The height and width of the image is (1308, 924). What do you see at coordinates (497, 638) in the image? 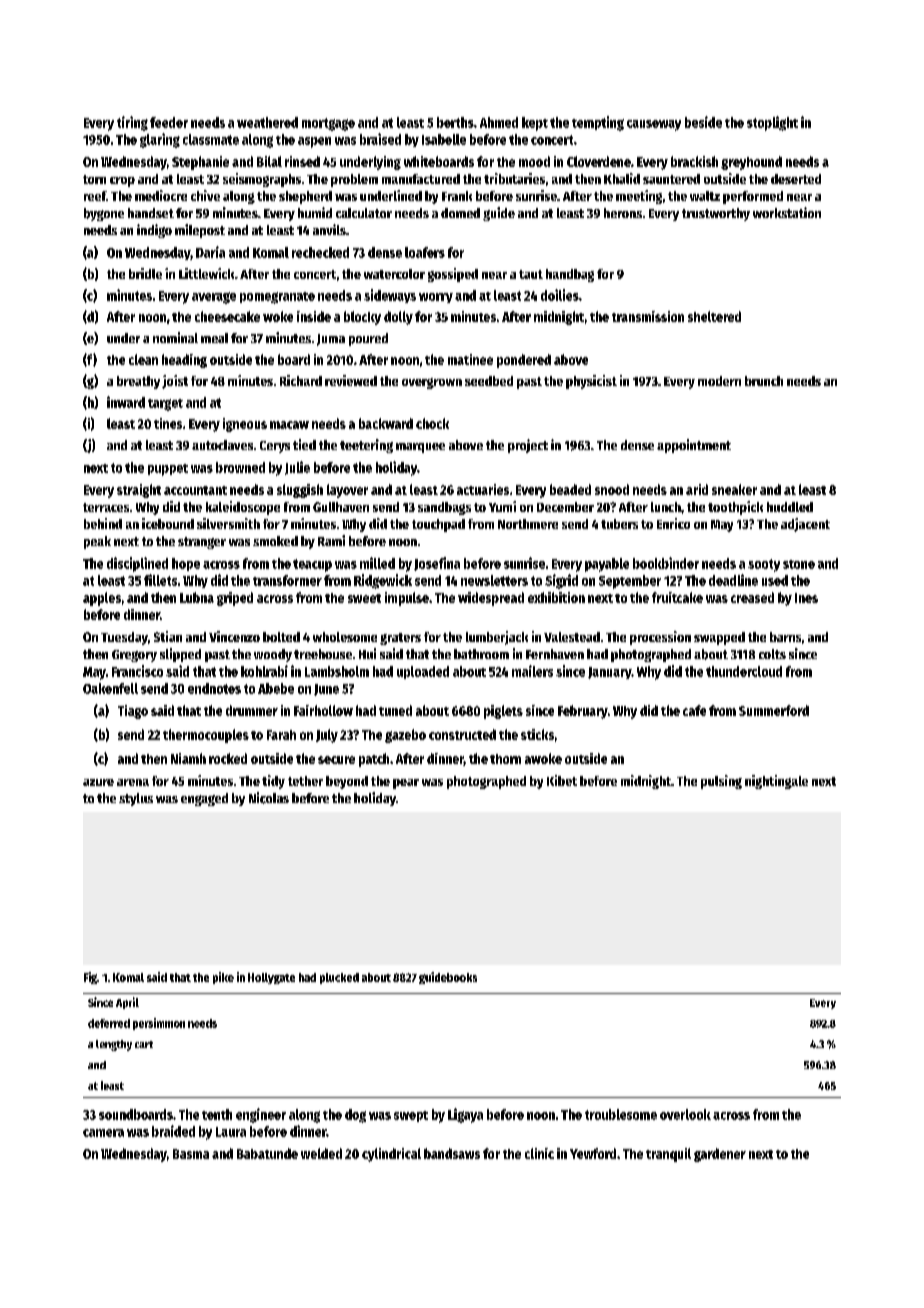
I see `lumberjack` at bounding box center [497, 638].
